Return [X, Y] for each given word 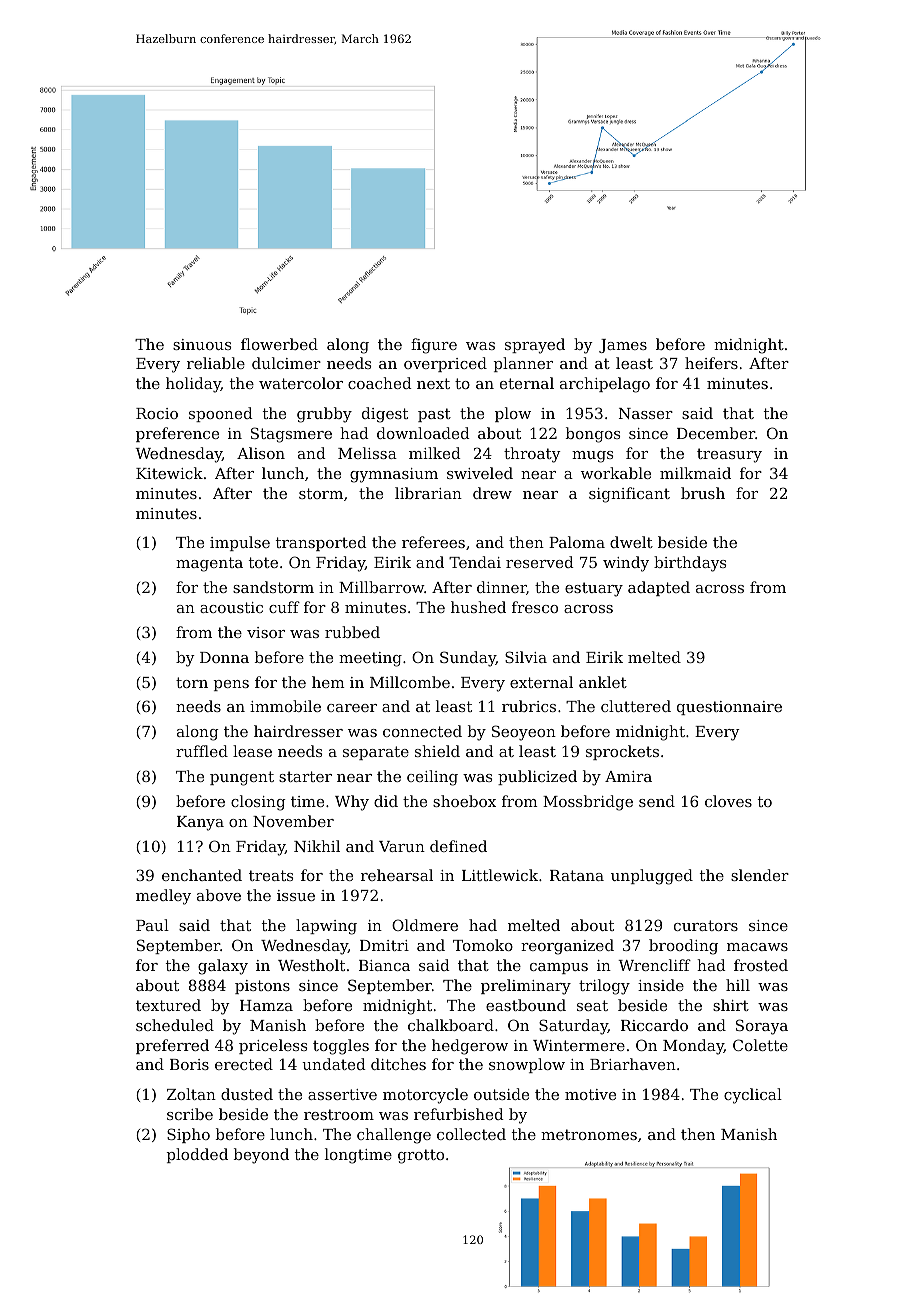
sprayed [535, 346]
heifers [711, 363]
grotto [421, 1156]
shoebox [464, 801]
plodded [197, 1155]
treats [271, 875]
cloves [728, 801]
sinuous [202, 344]
